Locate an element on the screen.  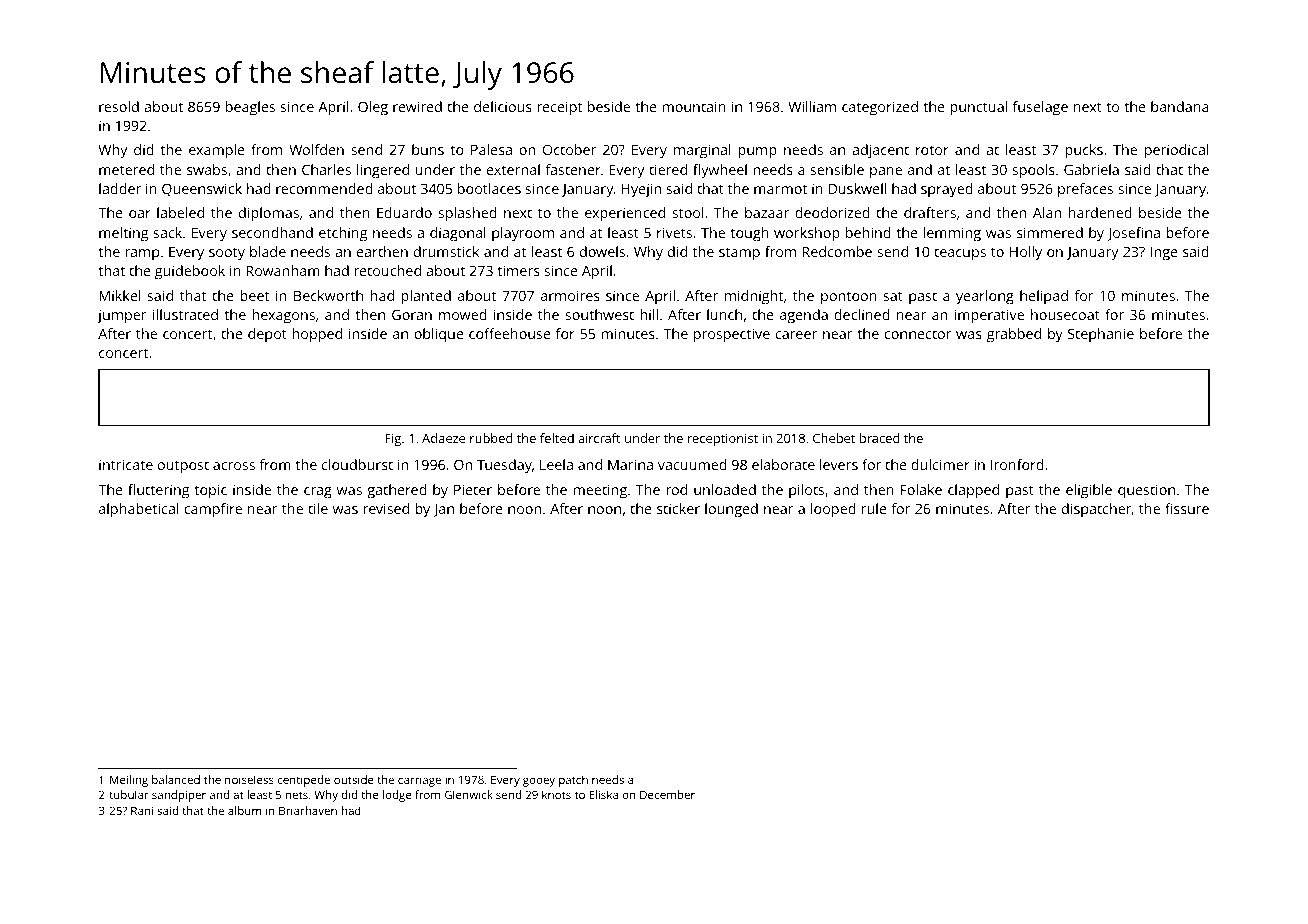
dowels is located at coordinates (602, 251).
